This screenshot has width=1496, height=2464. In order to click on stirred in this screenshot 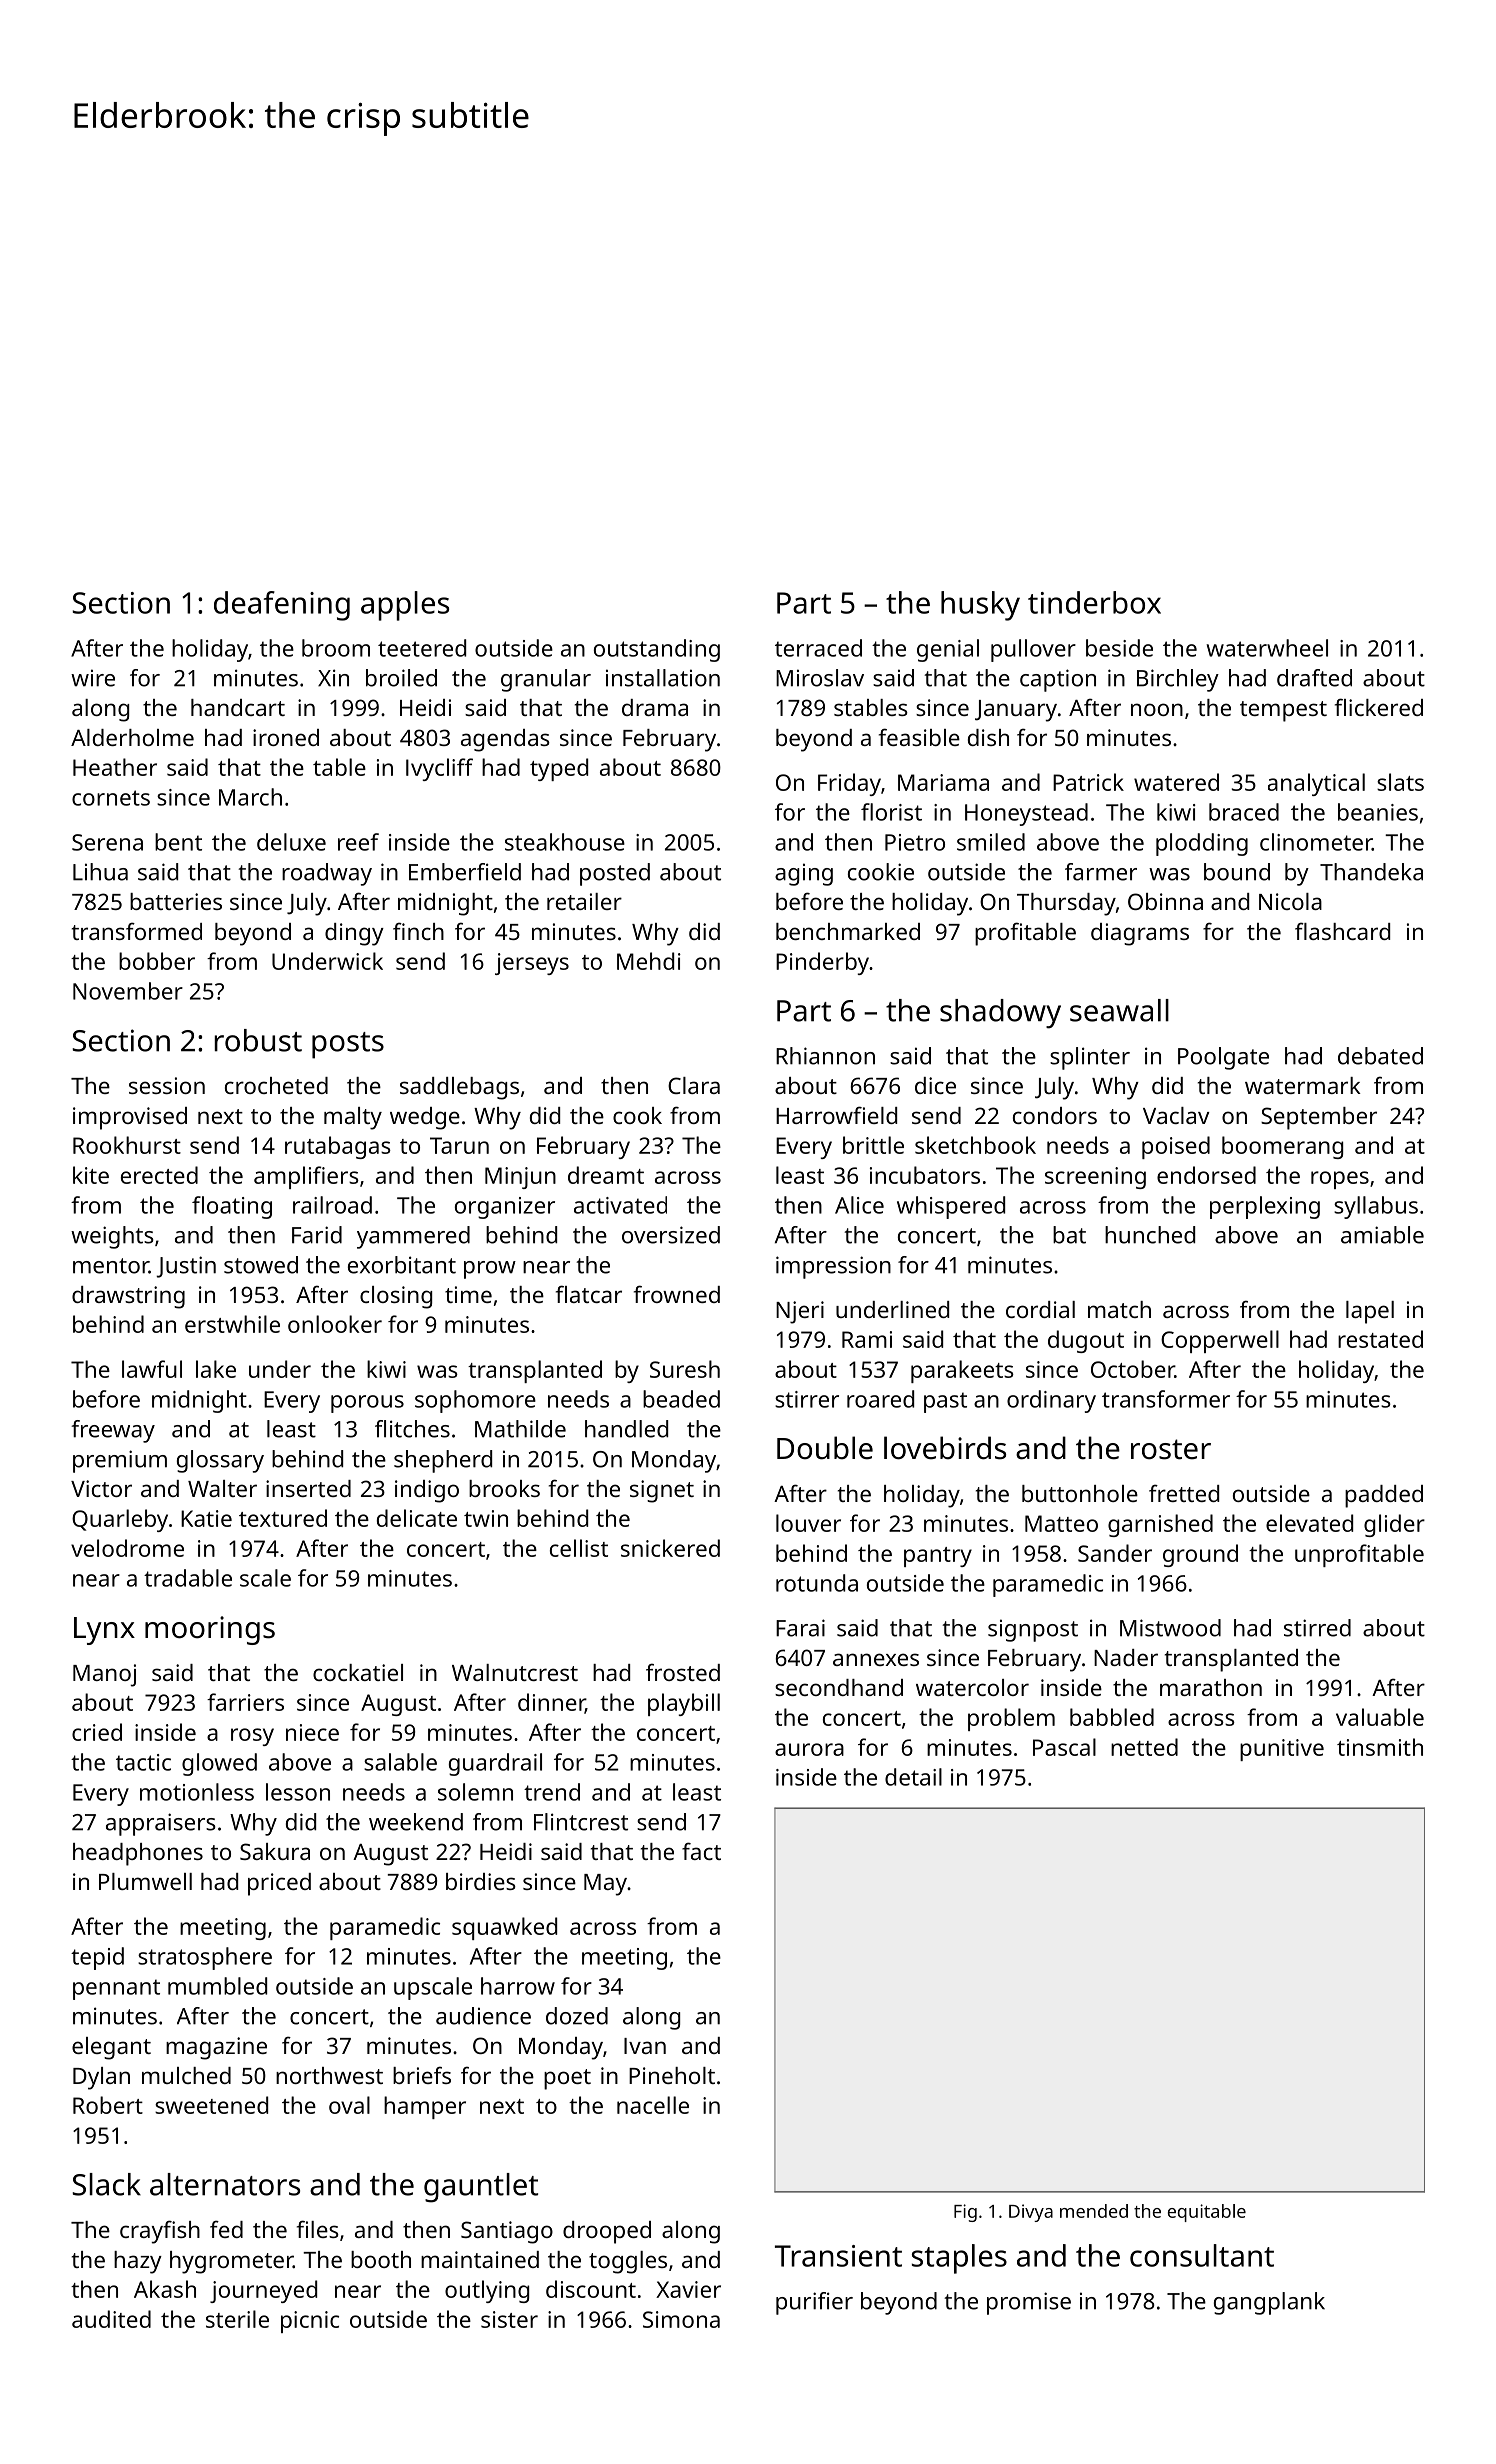, I will do `click(1317, 1628)`.
